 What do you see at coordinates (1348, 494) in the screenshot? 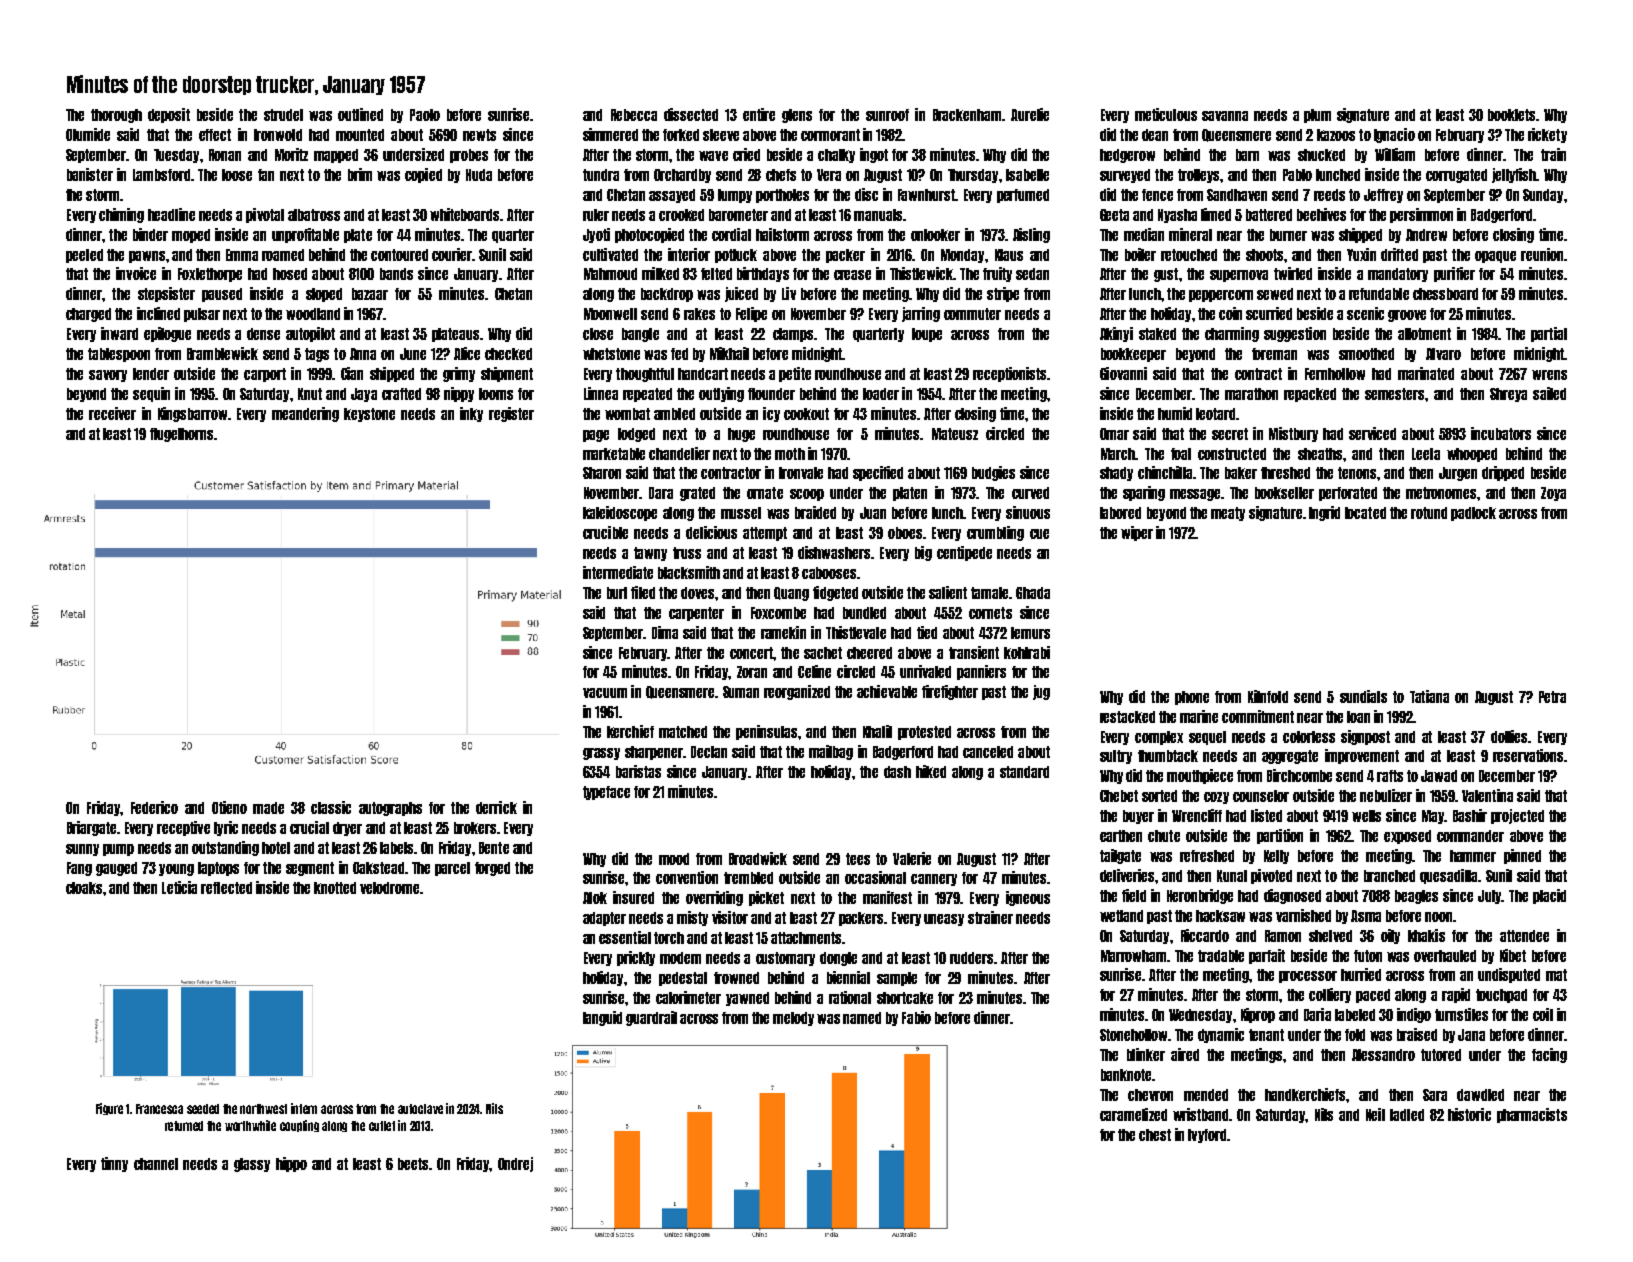
I see `perforated` at bounding box center [1348, 494].
